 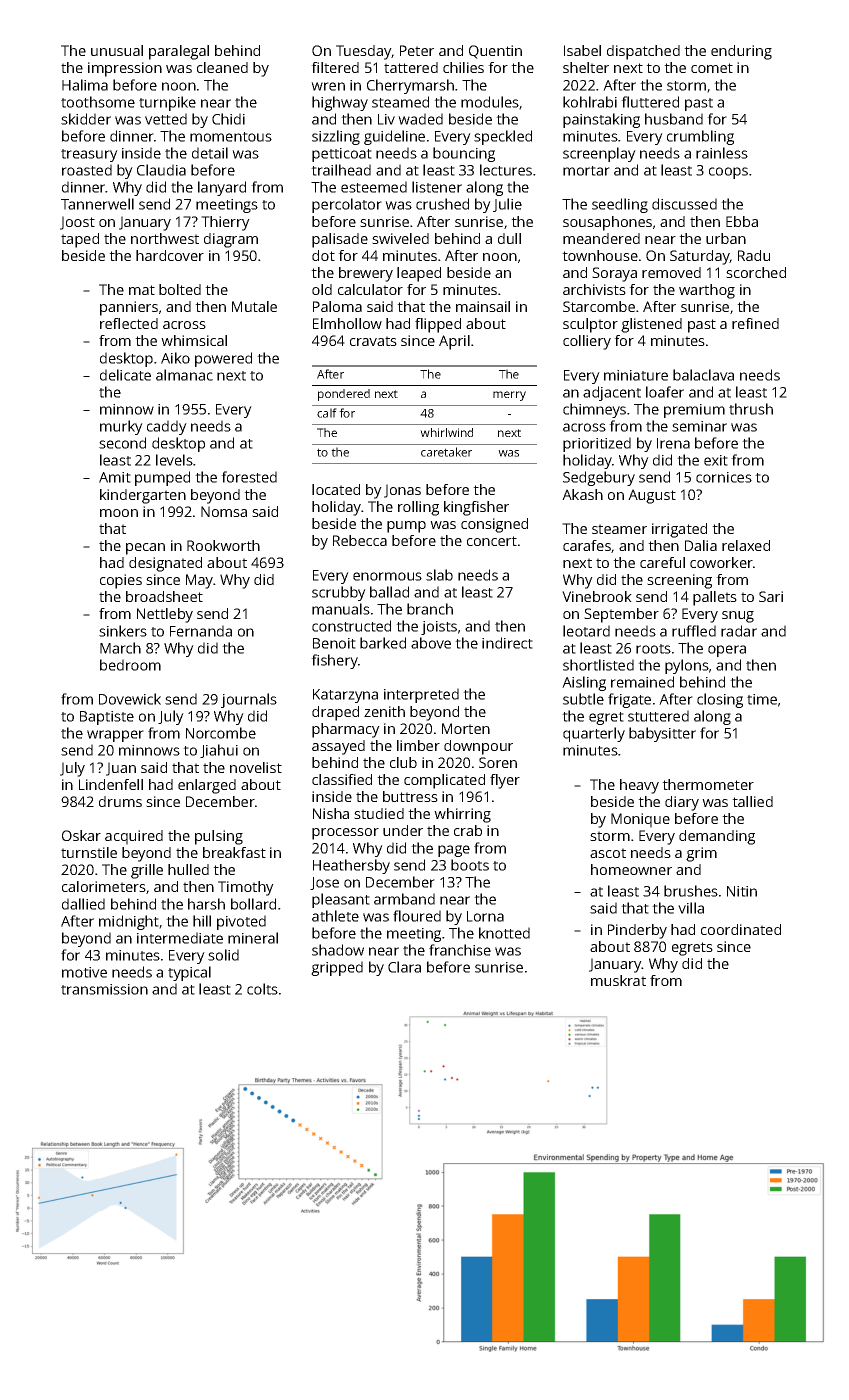 What do you see at coordinates (327, 413) in the image?
I see `calf` at bounding box center [327, 413].
